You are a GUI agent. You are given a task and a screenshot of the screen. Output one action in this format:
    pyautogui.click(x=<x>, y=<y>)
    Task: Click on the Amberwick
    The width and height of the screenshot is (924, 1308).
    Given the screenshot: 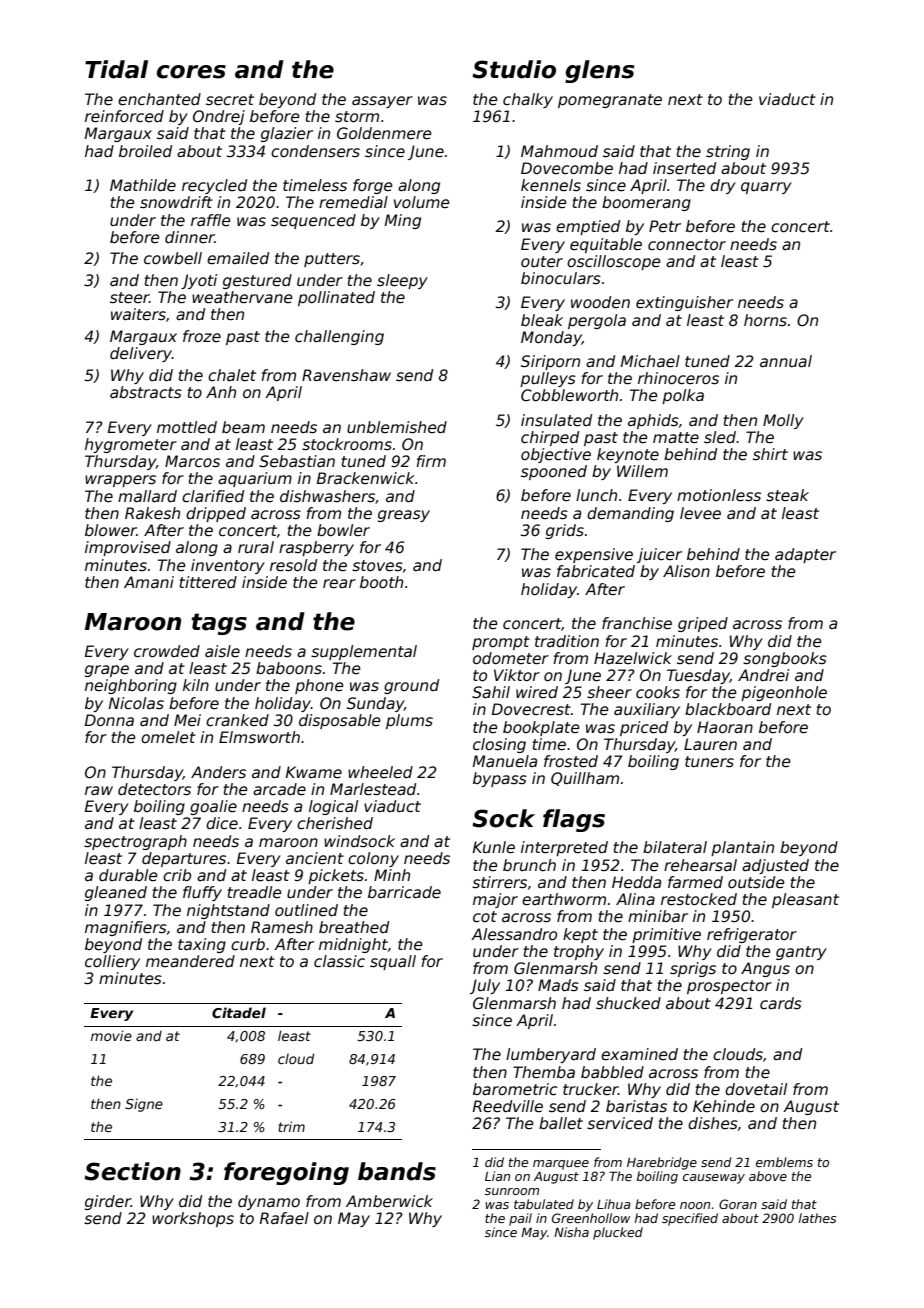 What is the action you would take?
    pyautogui.click(x=389, y=1201)
